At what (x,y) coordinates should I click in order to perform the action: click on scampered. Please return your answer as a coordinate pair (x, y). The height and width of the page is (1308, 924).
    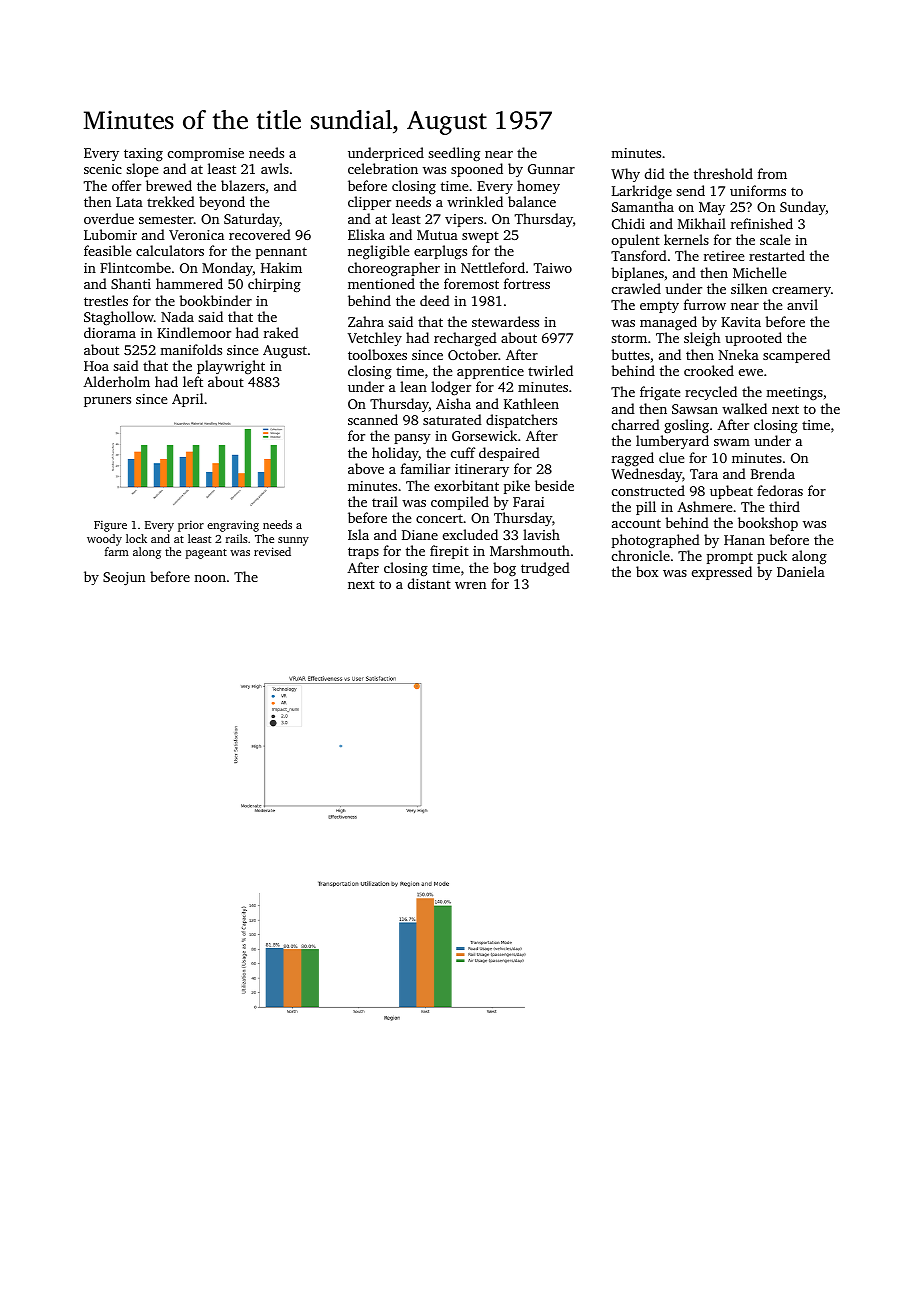
    Looking at the image, I should click on (796, 356).
